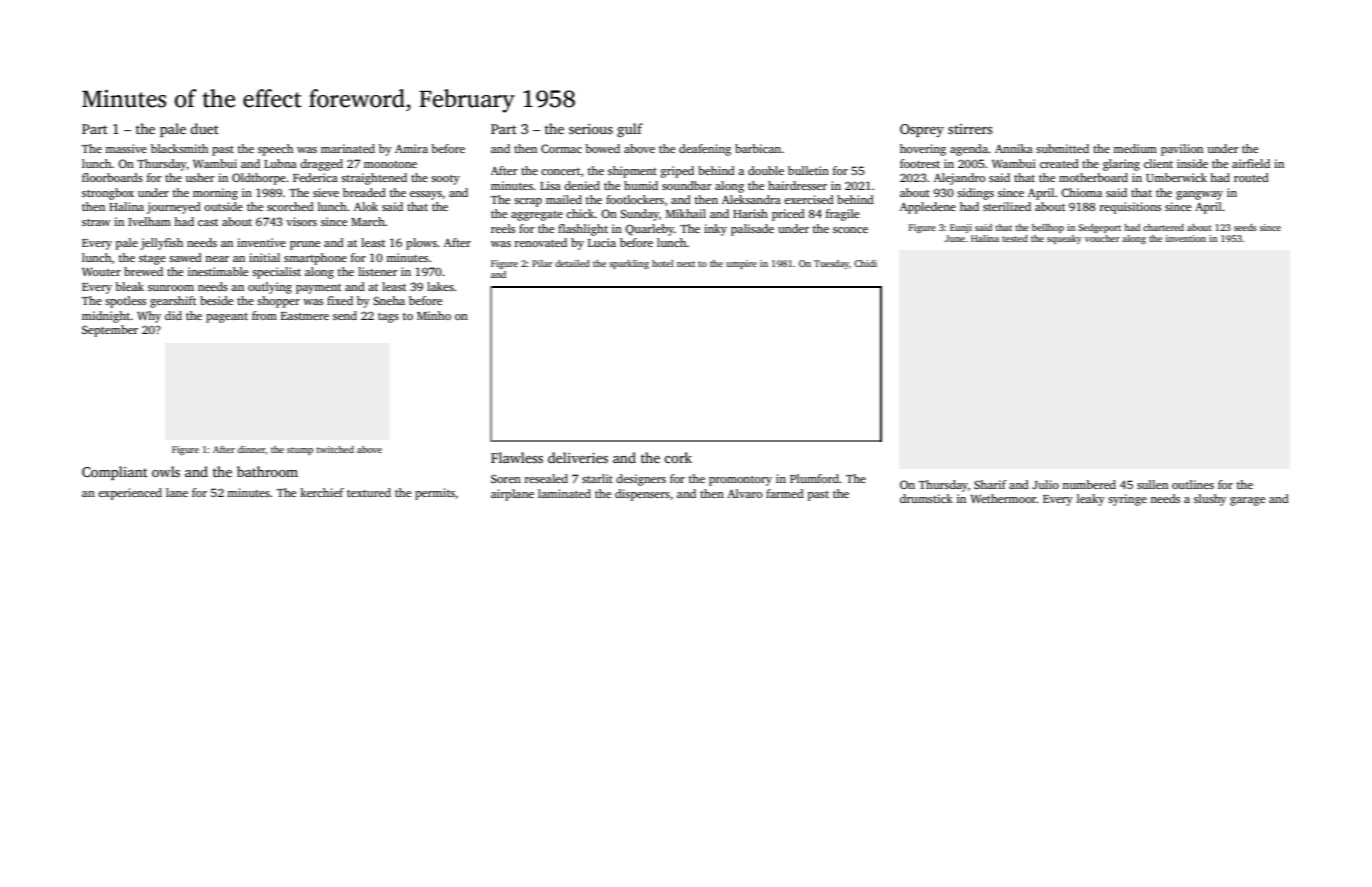  Describe the element at coordinates (970, 129) in the screenshot. I see `stirrers` at that location.
